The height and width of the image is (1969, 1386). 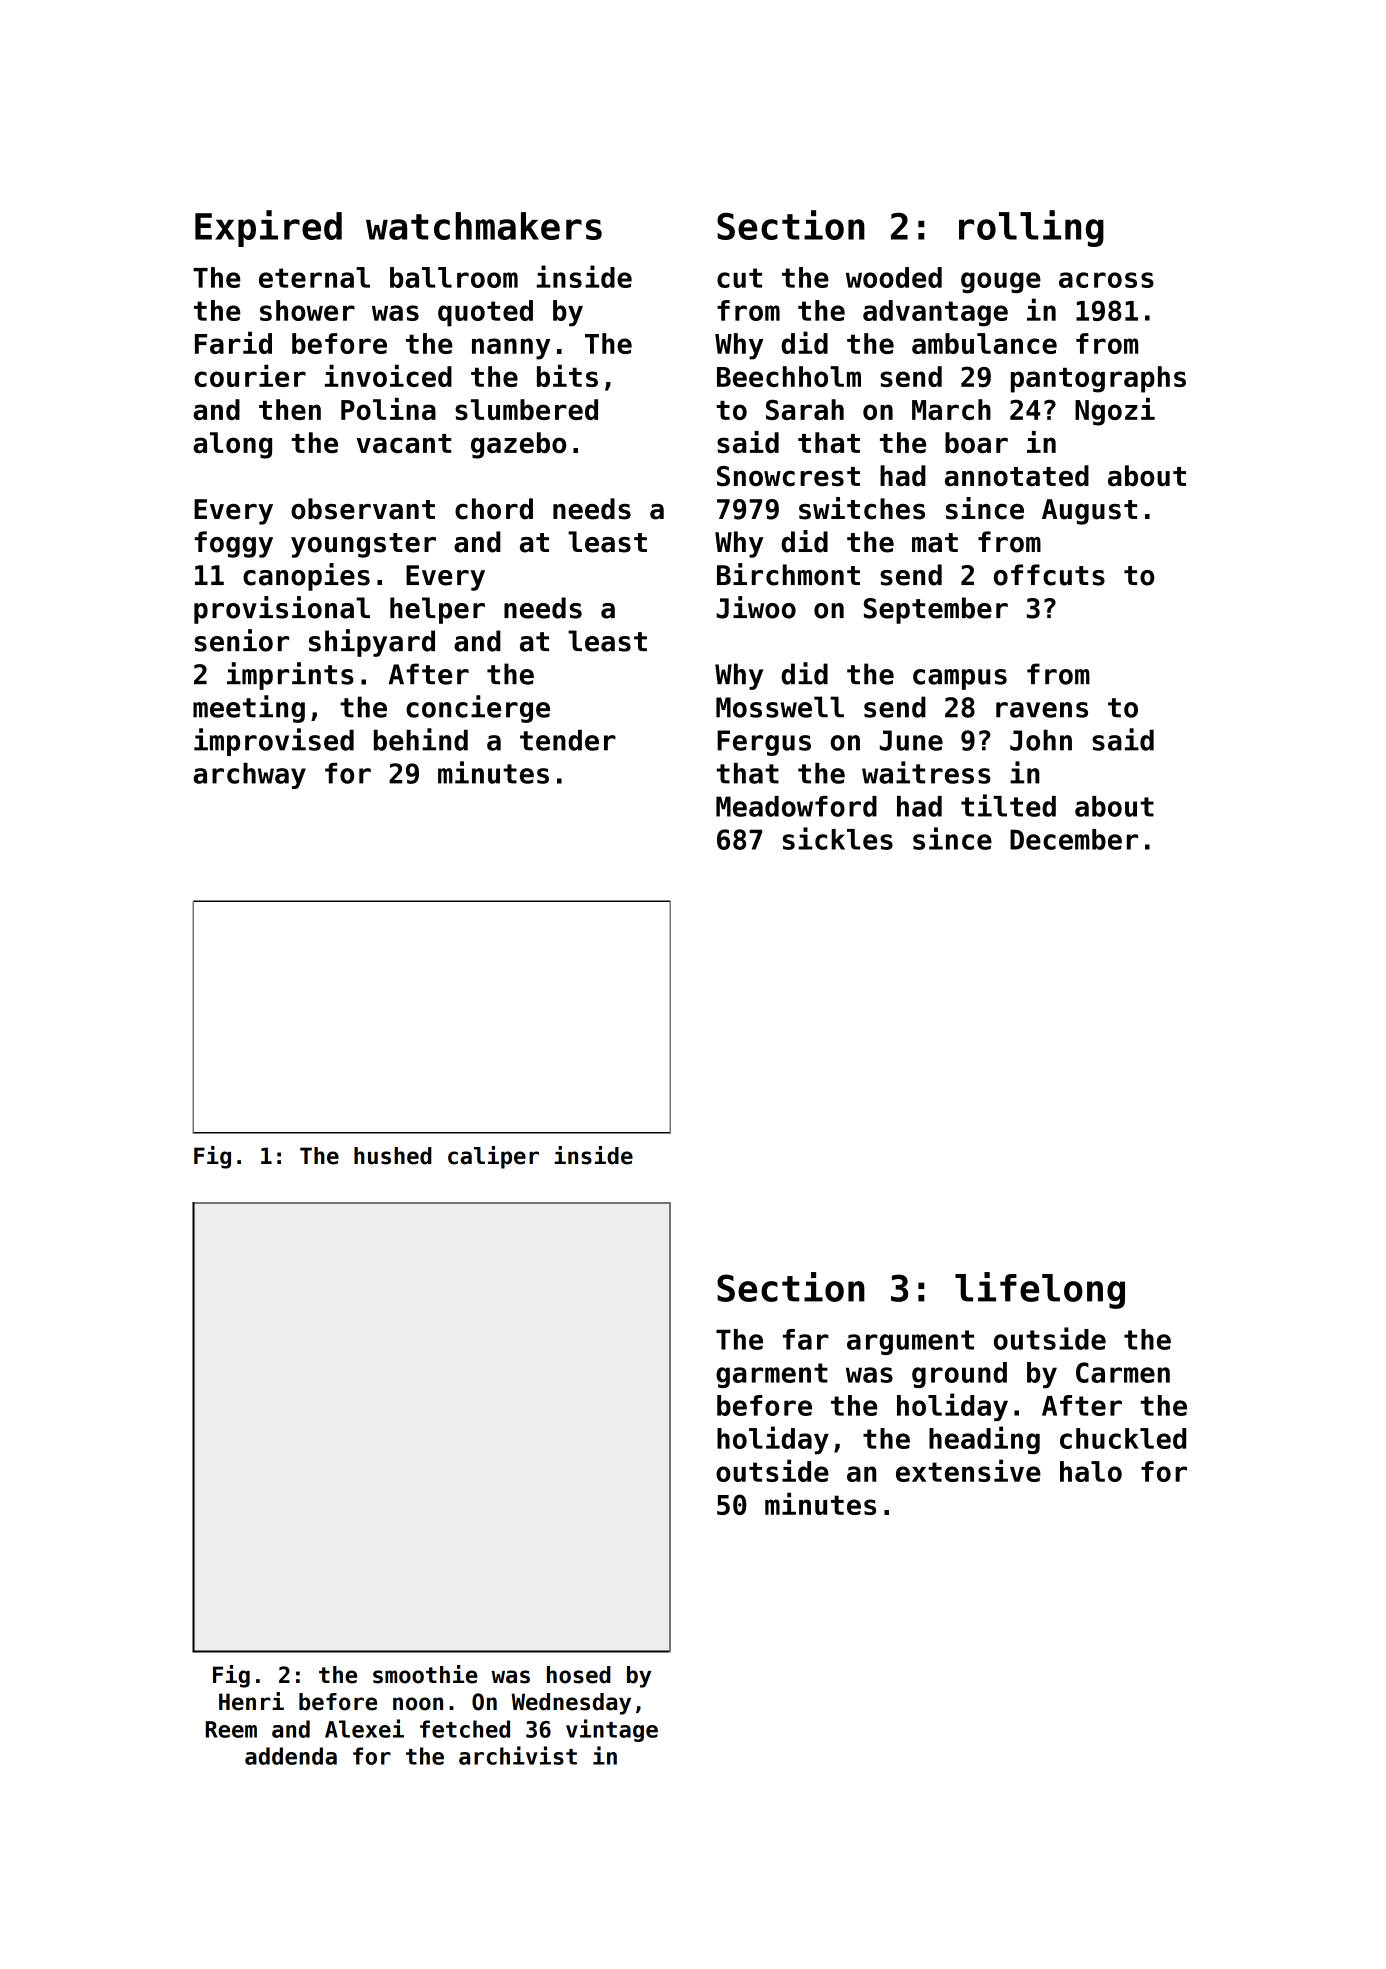 I want to click on ambulance, so click(x=984, y=343).
